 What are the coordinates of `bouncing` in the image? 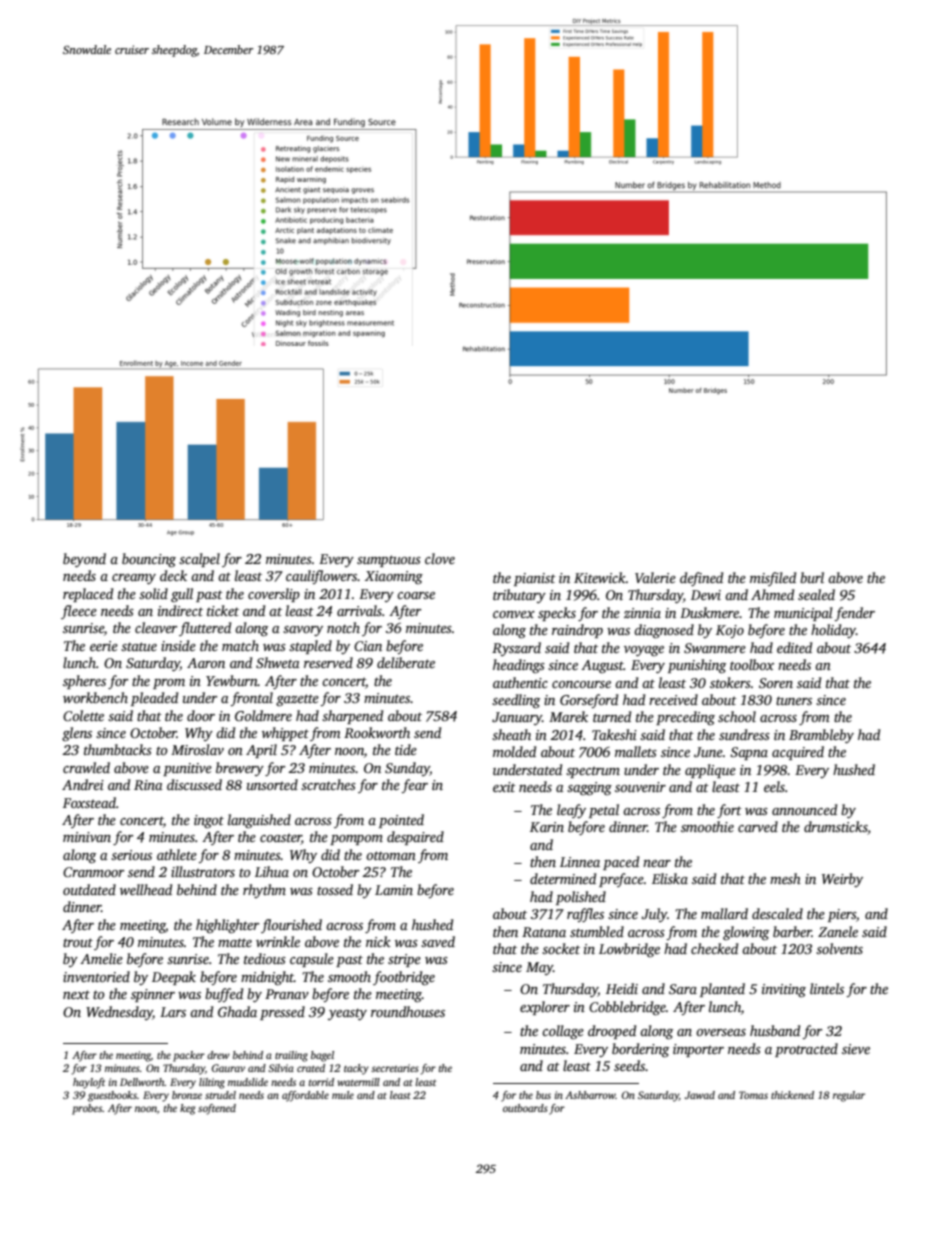 It's located at (149, 560).
